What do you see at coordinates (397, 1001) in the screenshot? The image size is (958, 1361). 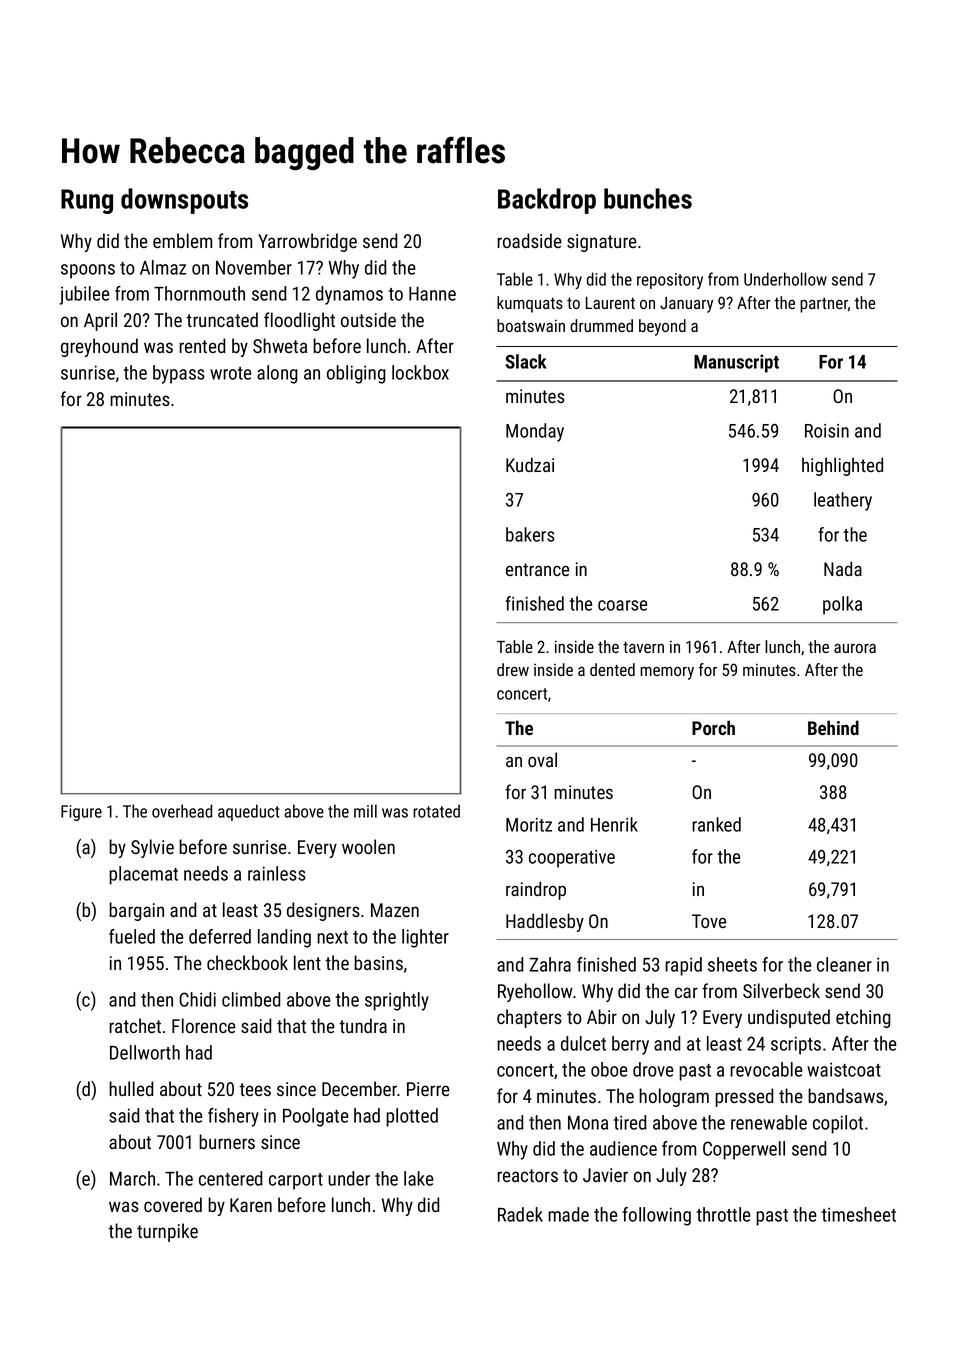 I see `sprightly` at bounding box center [397, 1001].
